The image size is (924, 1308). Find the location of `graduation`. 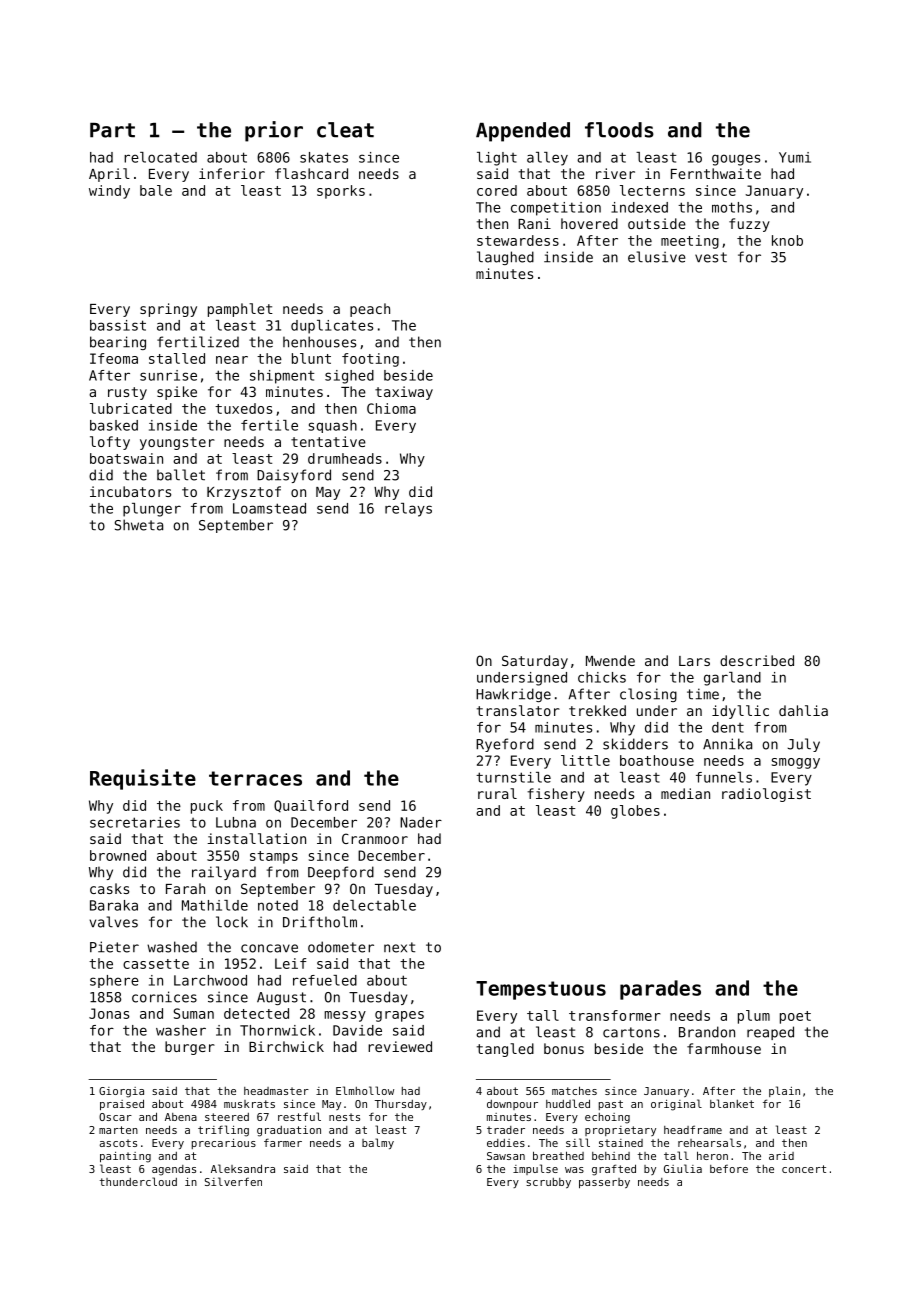

graduation is located at coordinates (289, 1131).
